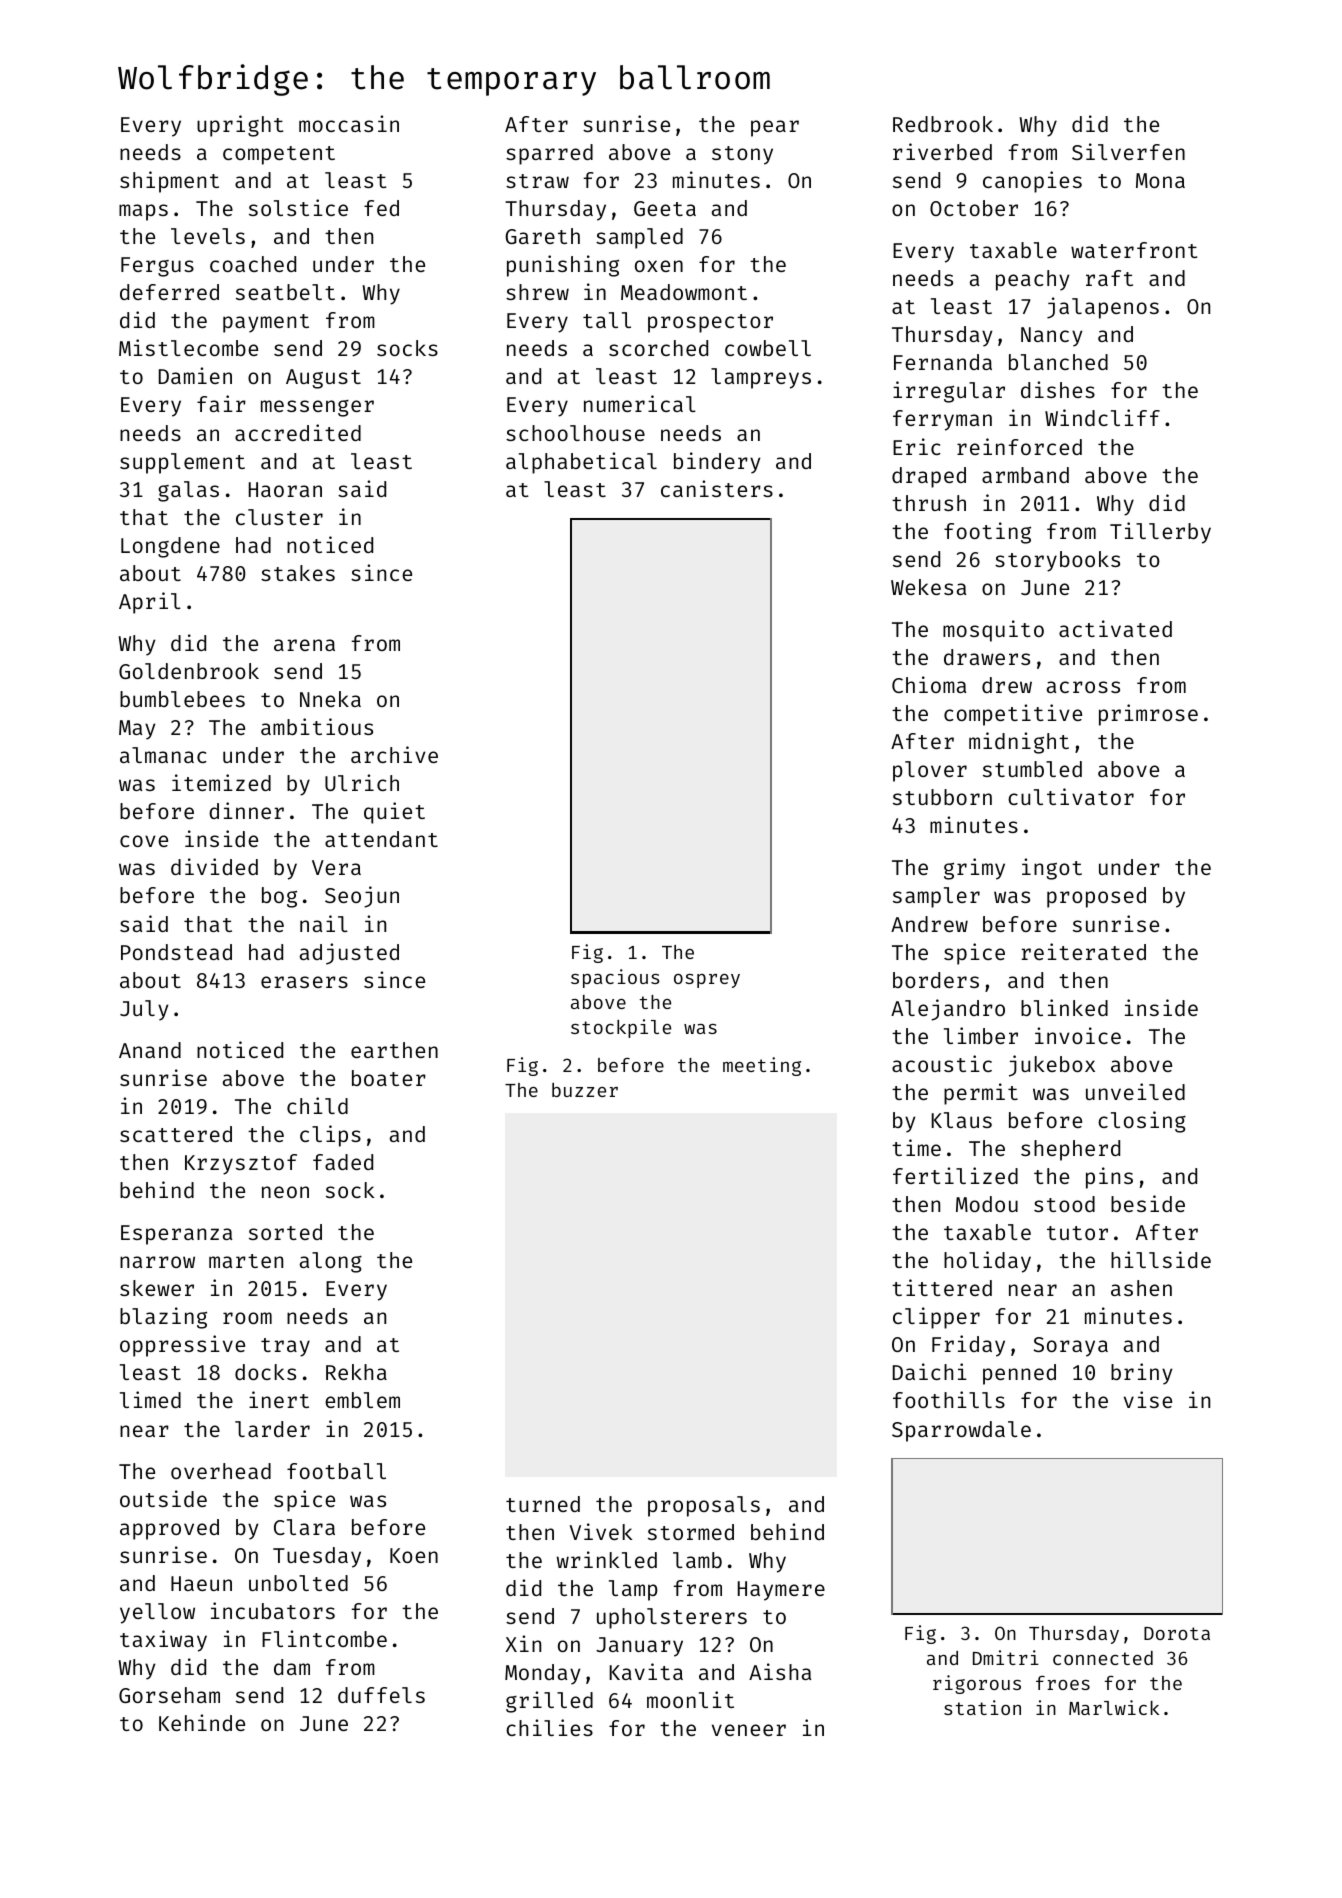 The width and height of the document is (1342, 1898). What do you see at coordinates (170, 547) in the document?
I see `Longdene` at bounding box center [170, 547].
